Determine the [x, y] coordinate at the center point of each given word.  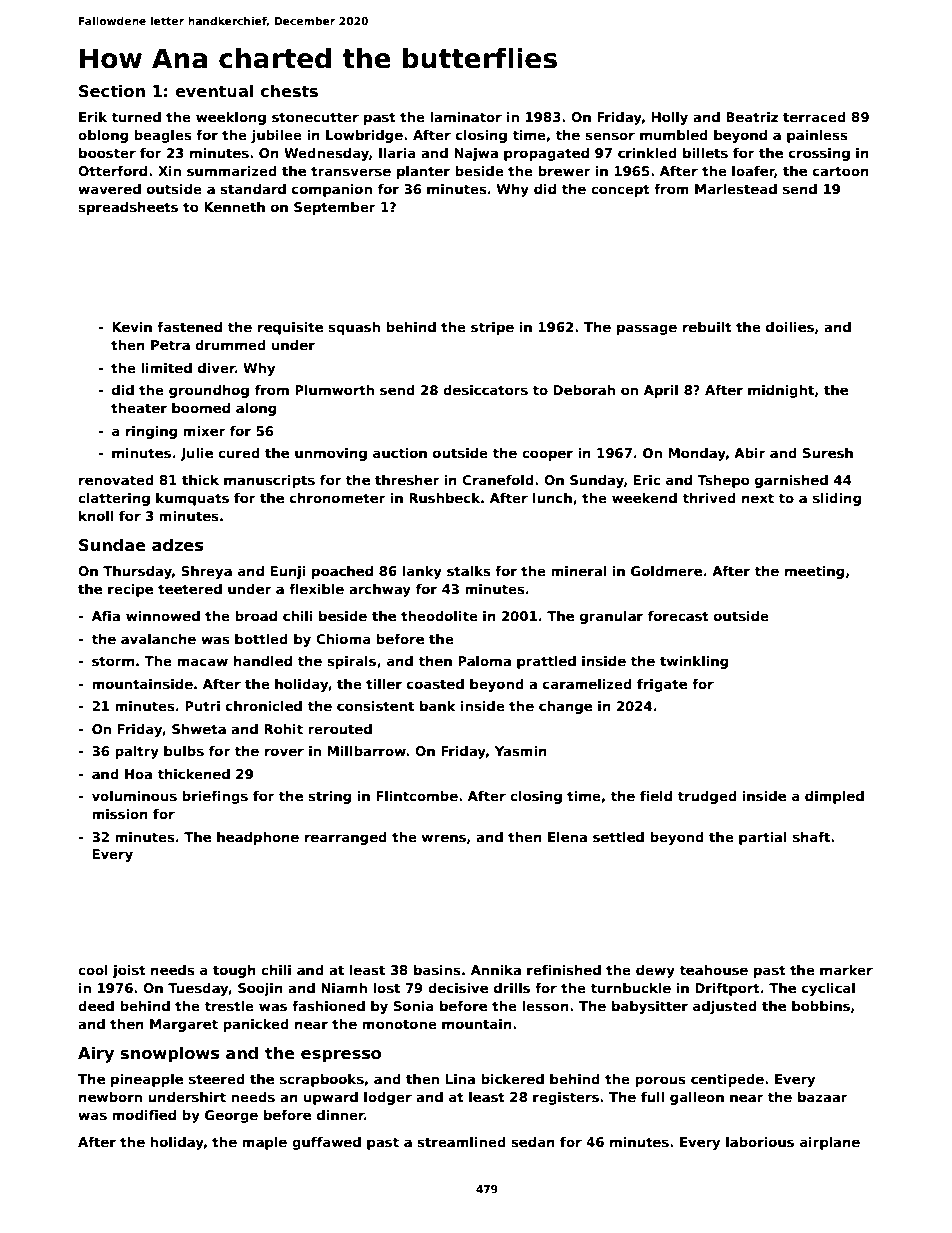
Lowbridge [364, 136]
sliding [837, 499]
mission [120, 814]
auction [400, 453]
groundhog [209, 391]
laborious [760, 1142]
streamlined [461, 1142]
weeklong [231, 118]
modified [144, 1115]
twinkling [694, 662]
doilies [790, 327]
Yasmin [521, 751]
